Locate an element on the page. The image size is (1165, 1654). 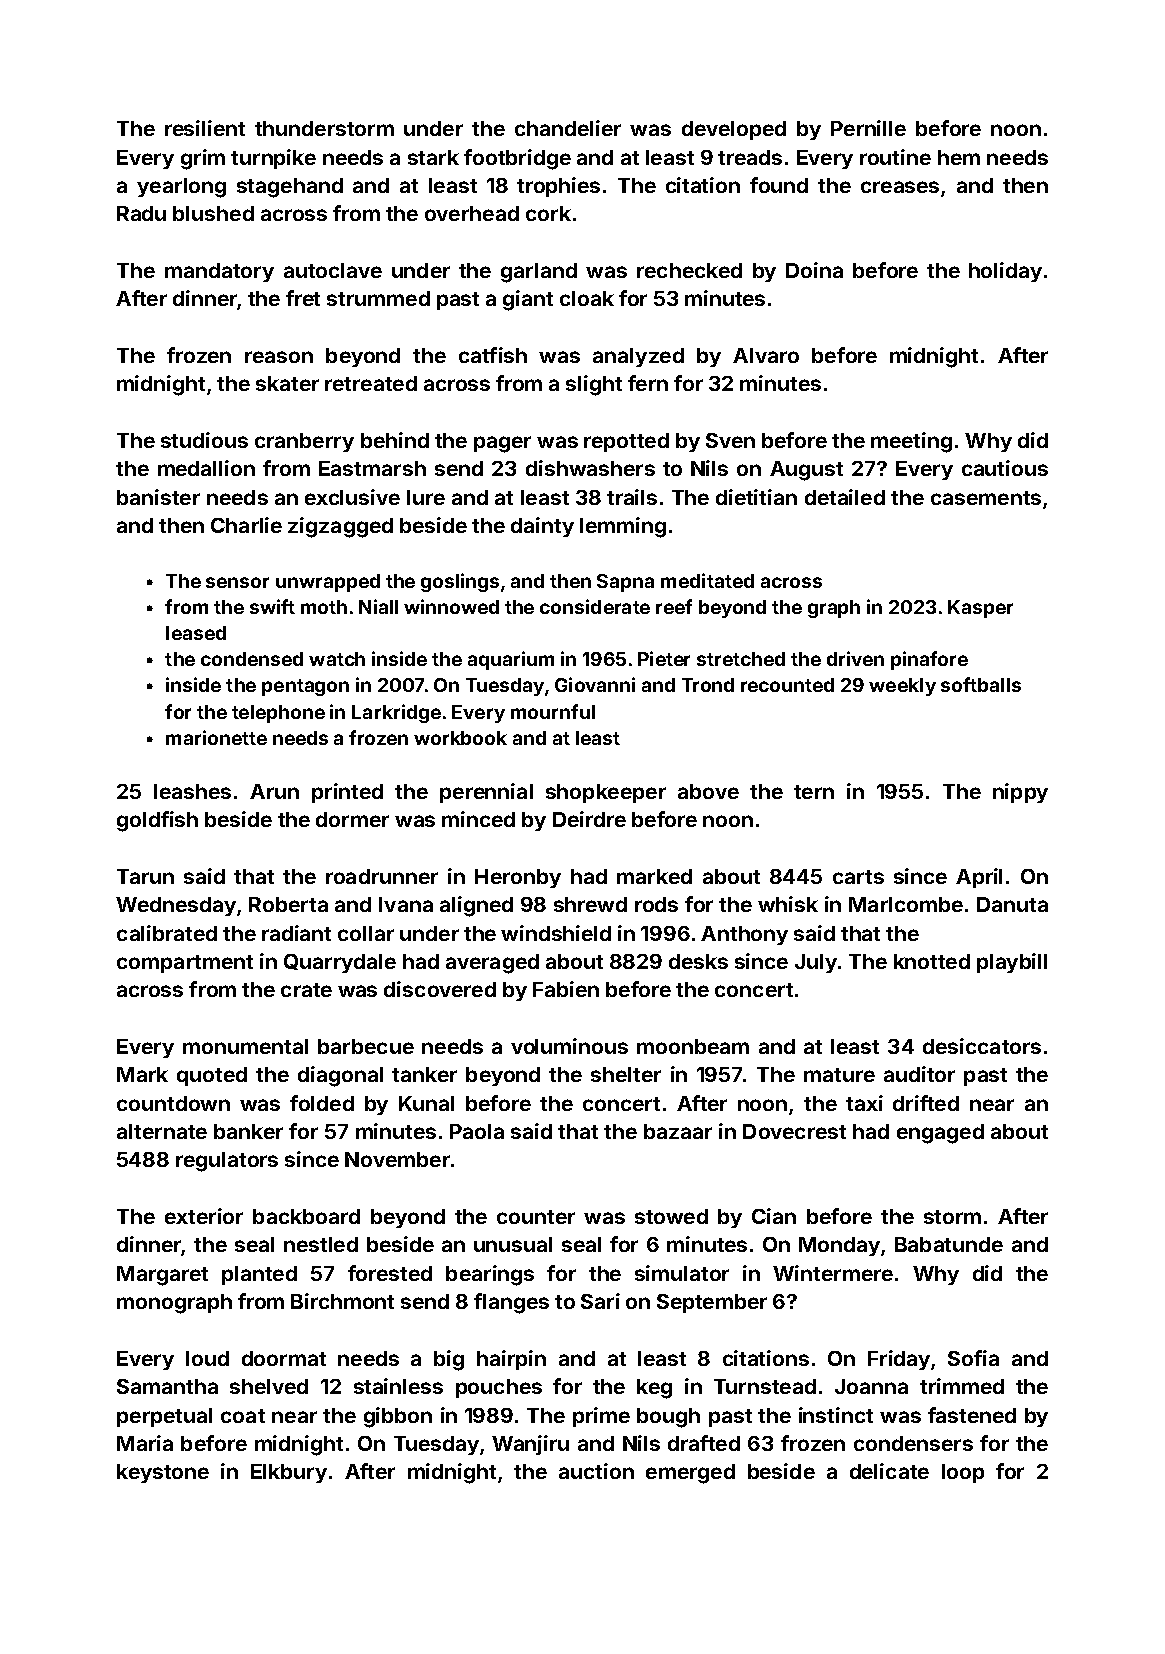
Quarrydale is located at coordinates (340, 963).
